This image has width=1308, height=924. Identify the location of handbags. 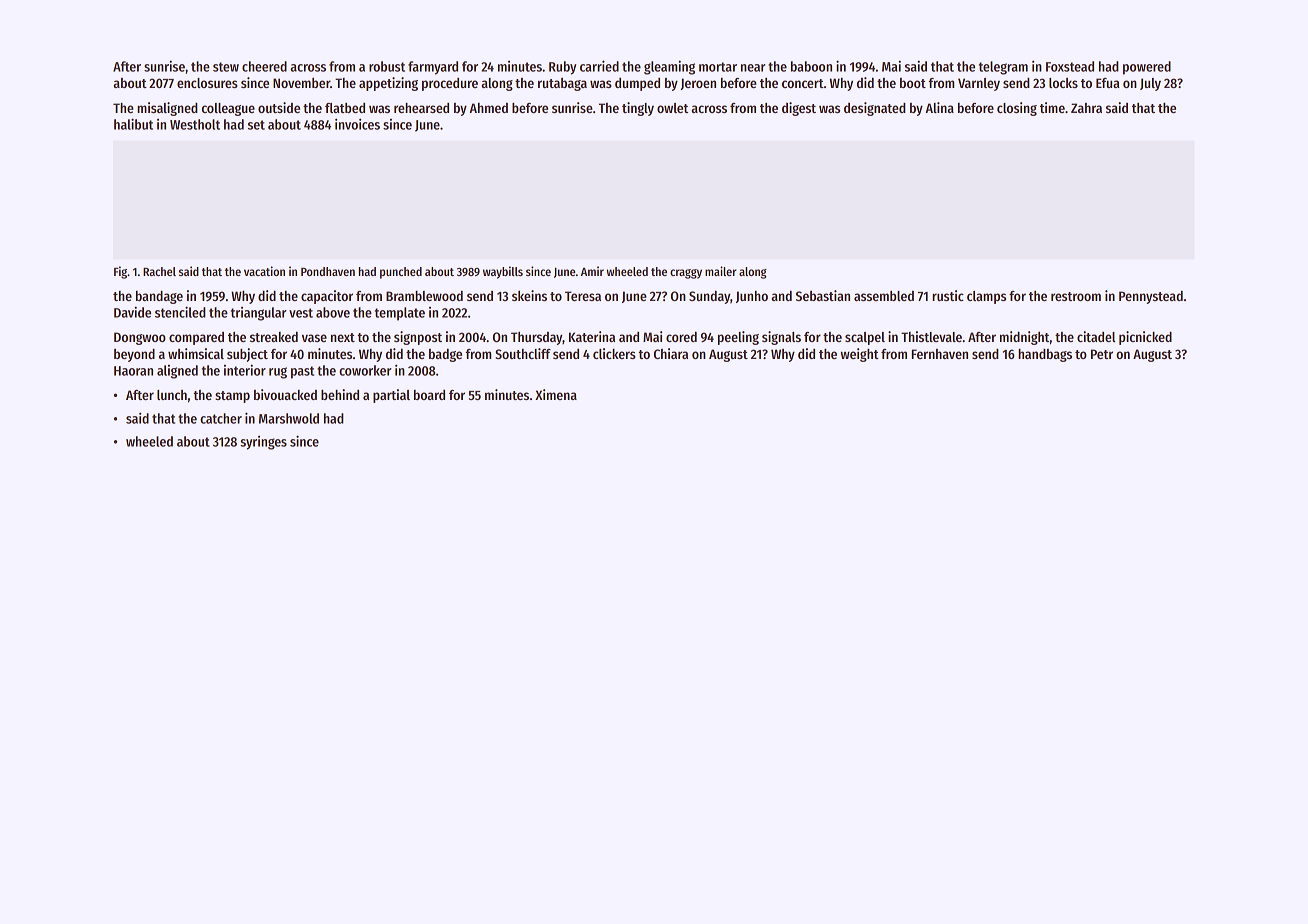
(1045, 355).
